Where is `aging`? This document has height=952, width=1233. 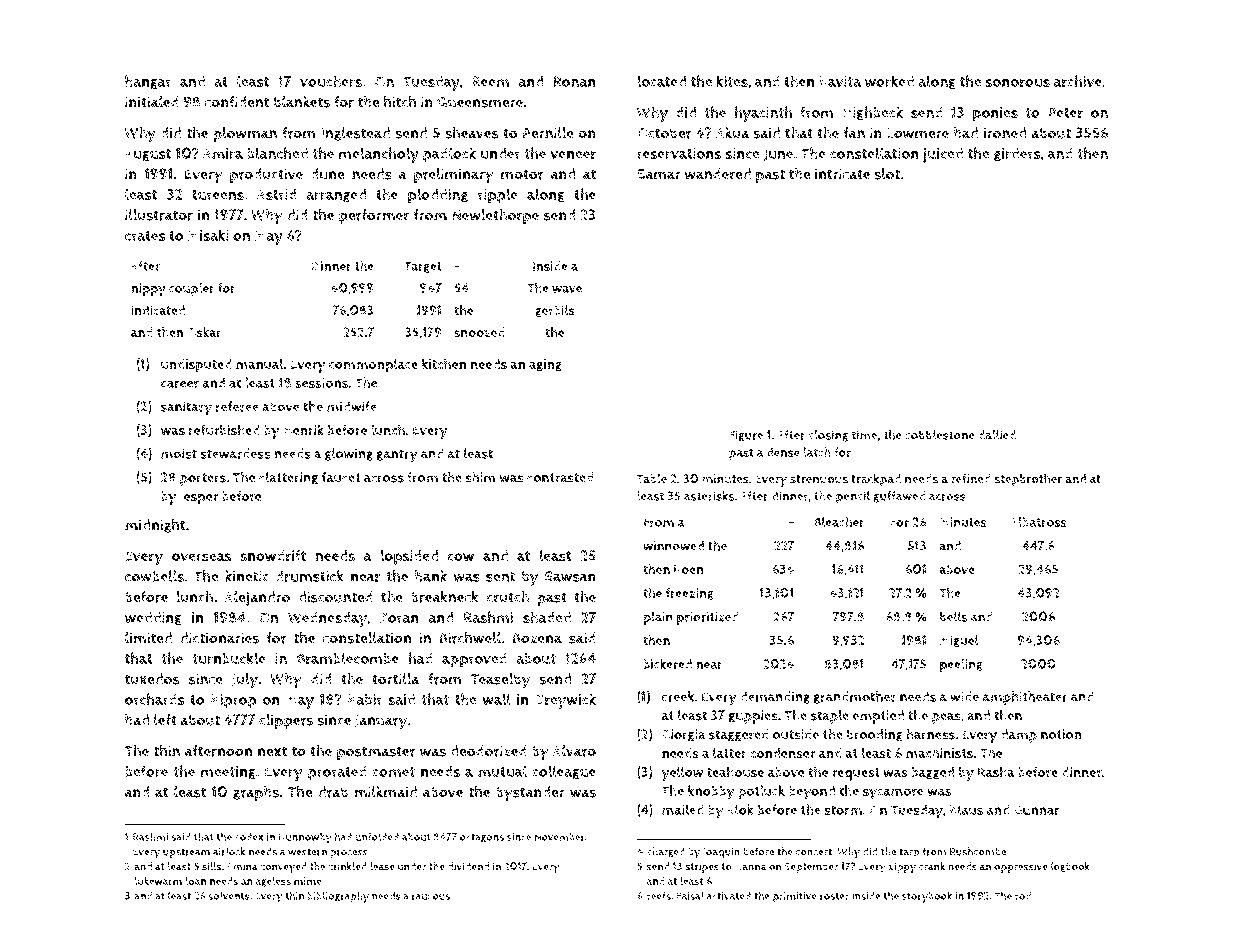 aging is located at coordinates (545, 365).
